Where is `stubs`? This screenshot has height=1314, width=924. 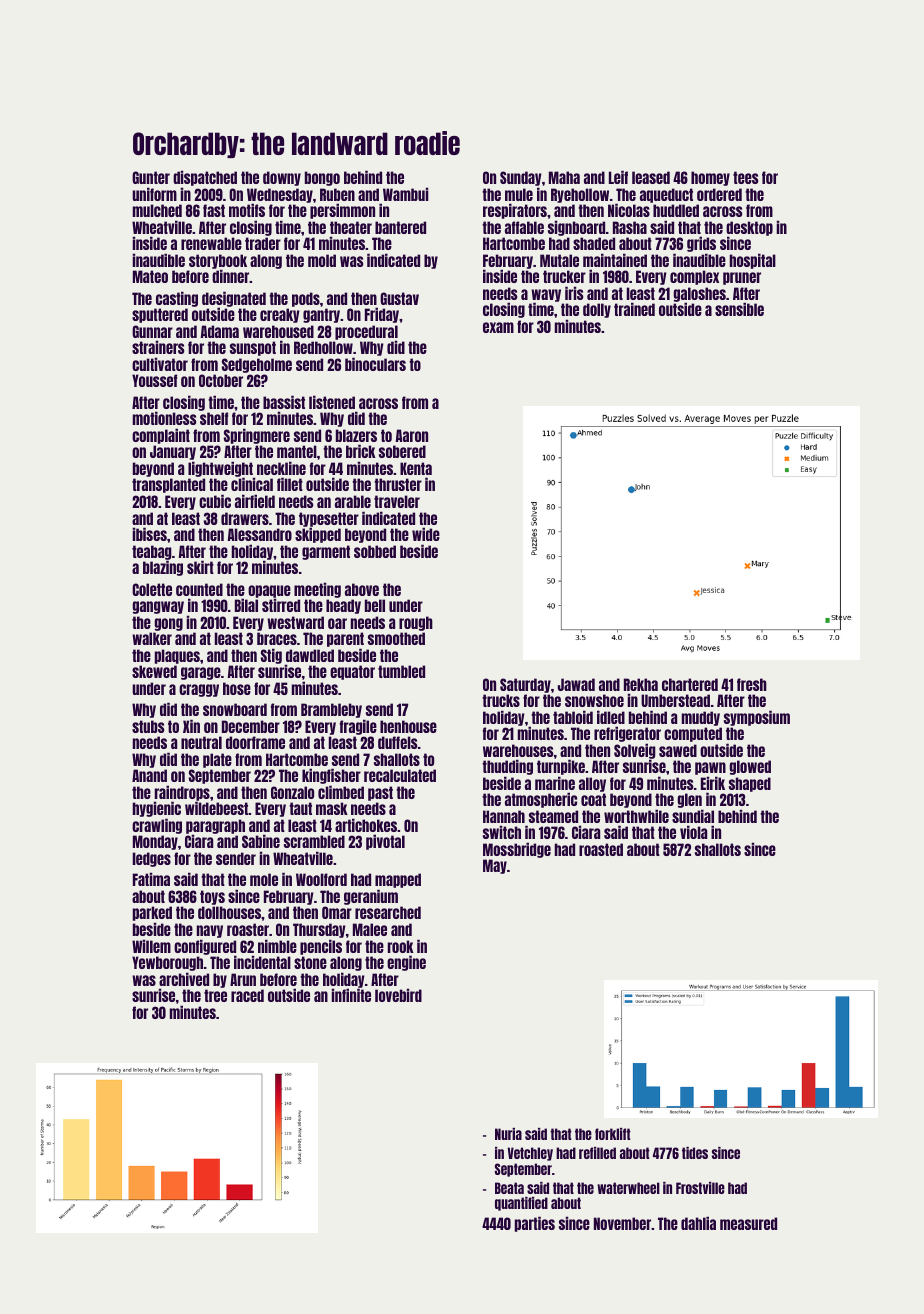
stubs is located at coordinates (148, 726).
